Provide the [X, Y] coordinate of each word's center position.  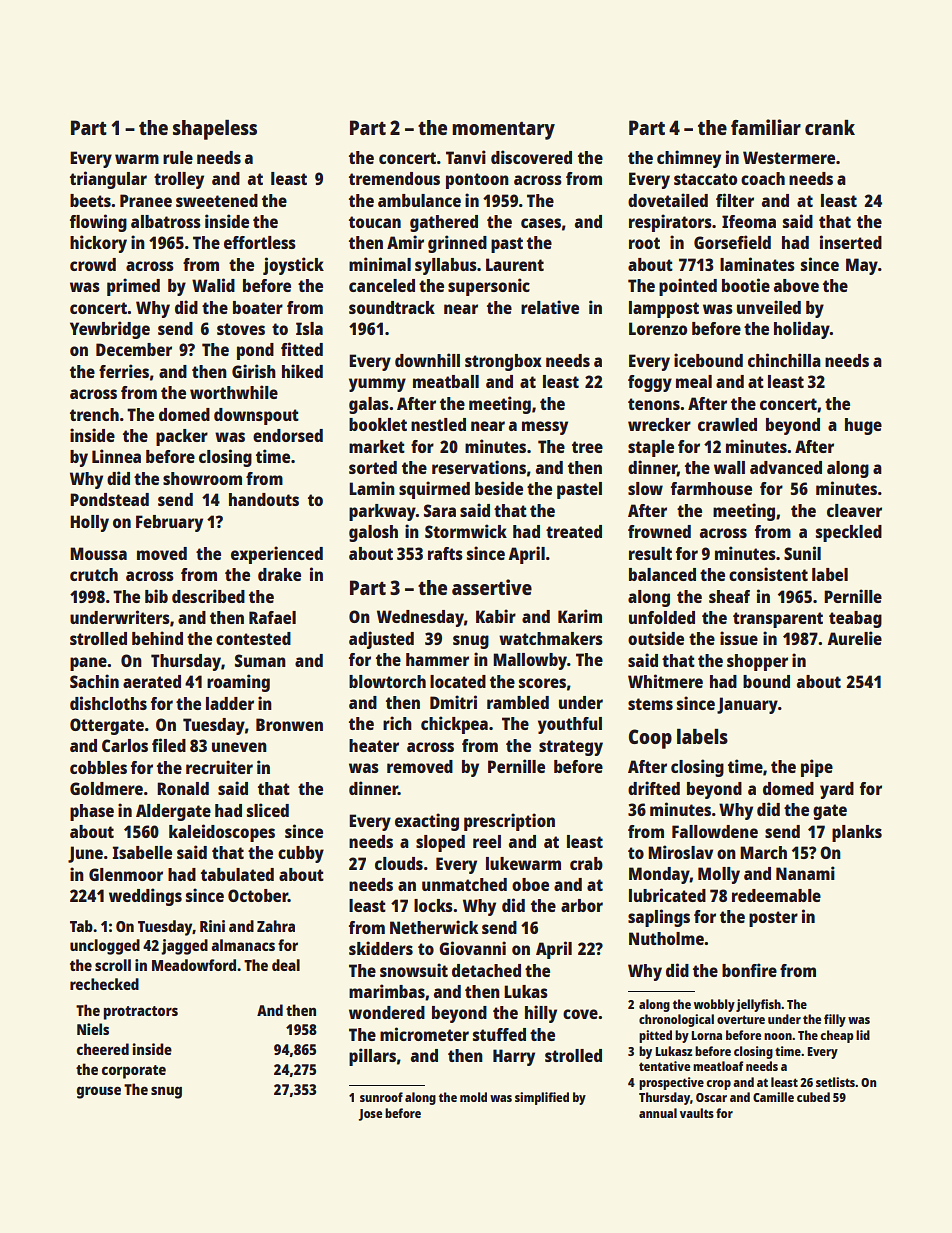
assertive [492, 587]
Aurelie [854, 638]
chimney [689, 159]
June [85, 854]
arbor [582, 905]
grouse [99, 1092]
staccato [706, 179]
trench [94, 414]
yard [837, 790]
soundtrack [392, 307]
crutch [94, 574]
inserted [851, 242]
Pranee [146, 200]
